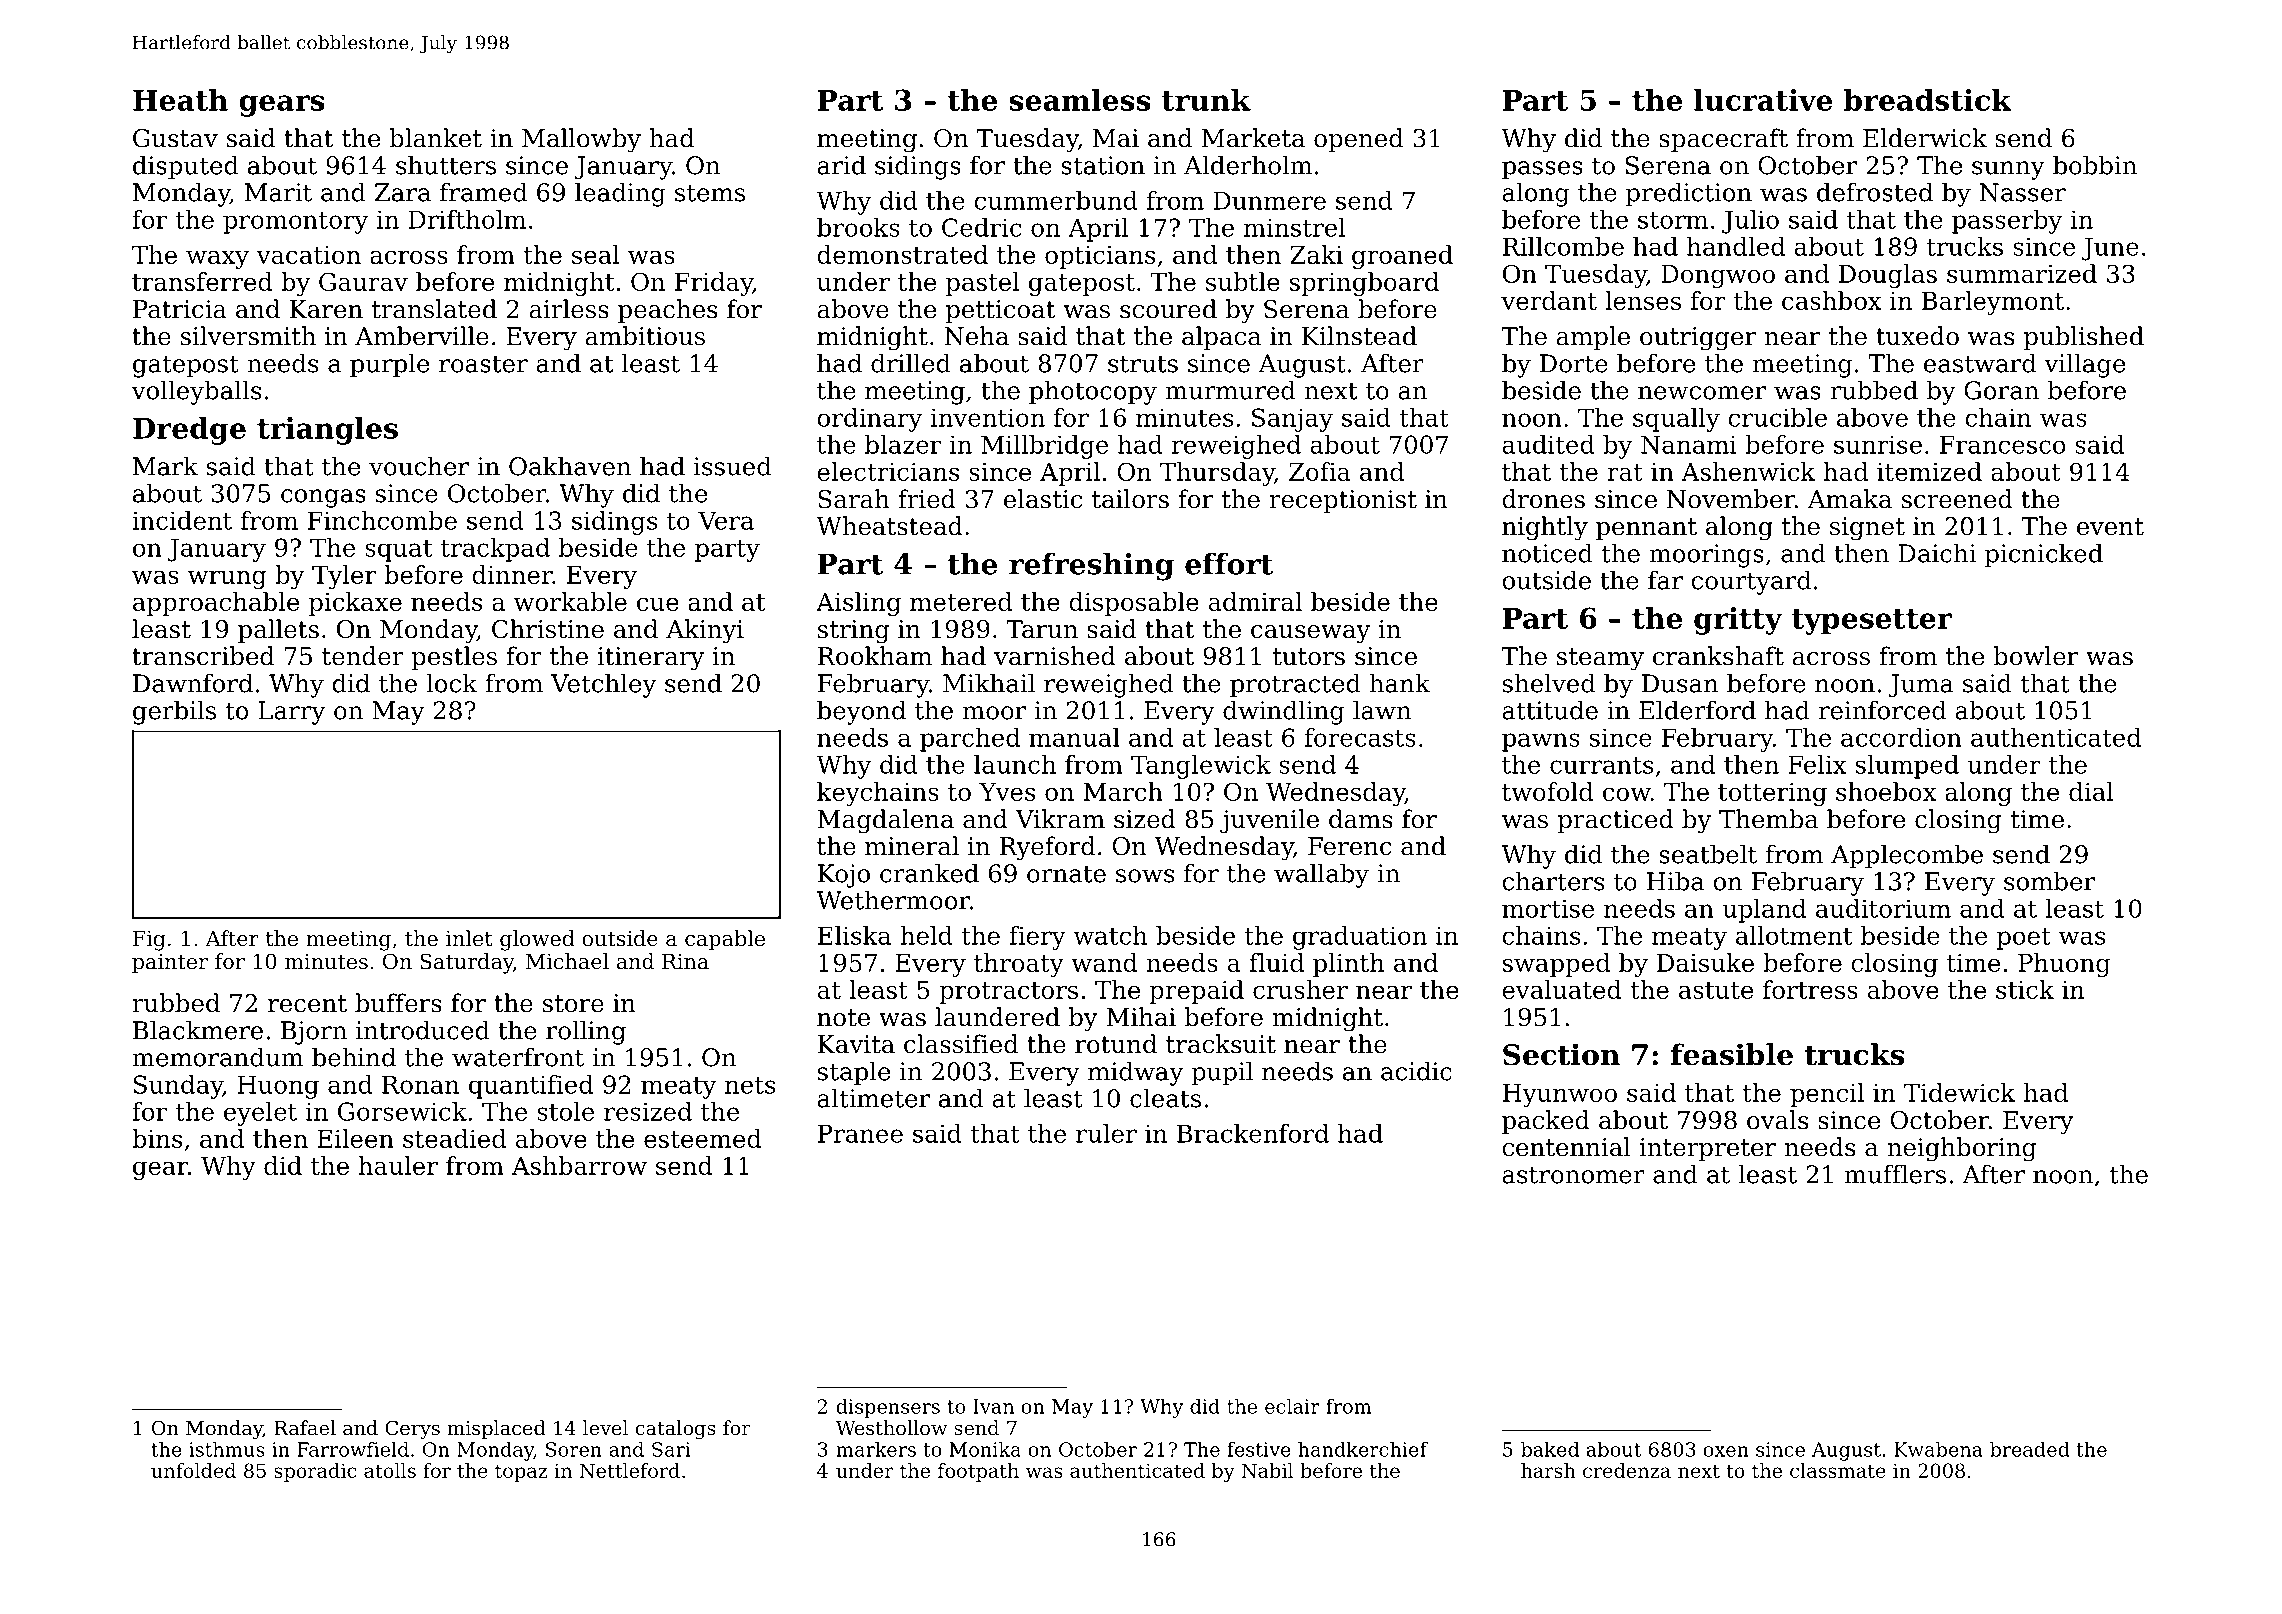  I want to click on juvenile, so click(1269, 821).
